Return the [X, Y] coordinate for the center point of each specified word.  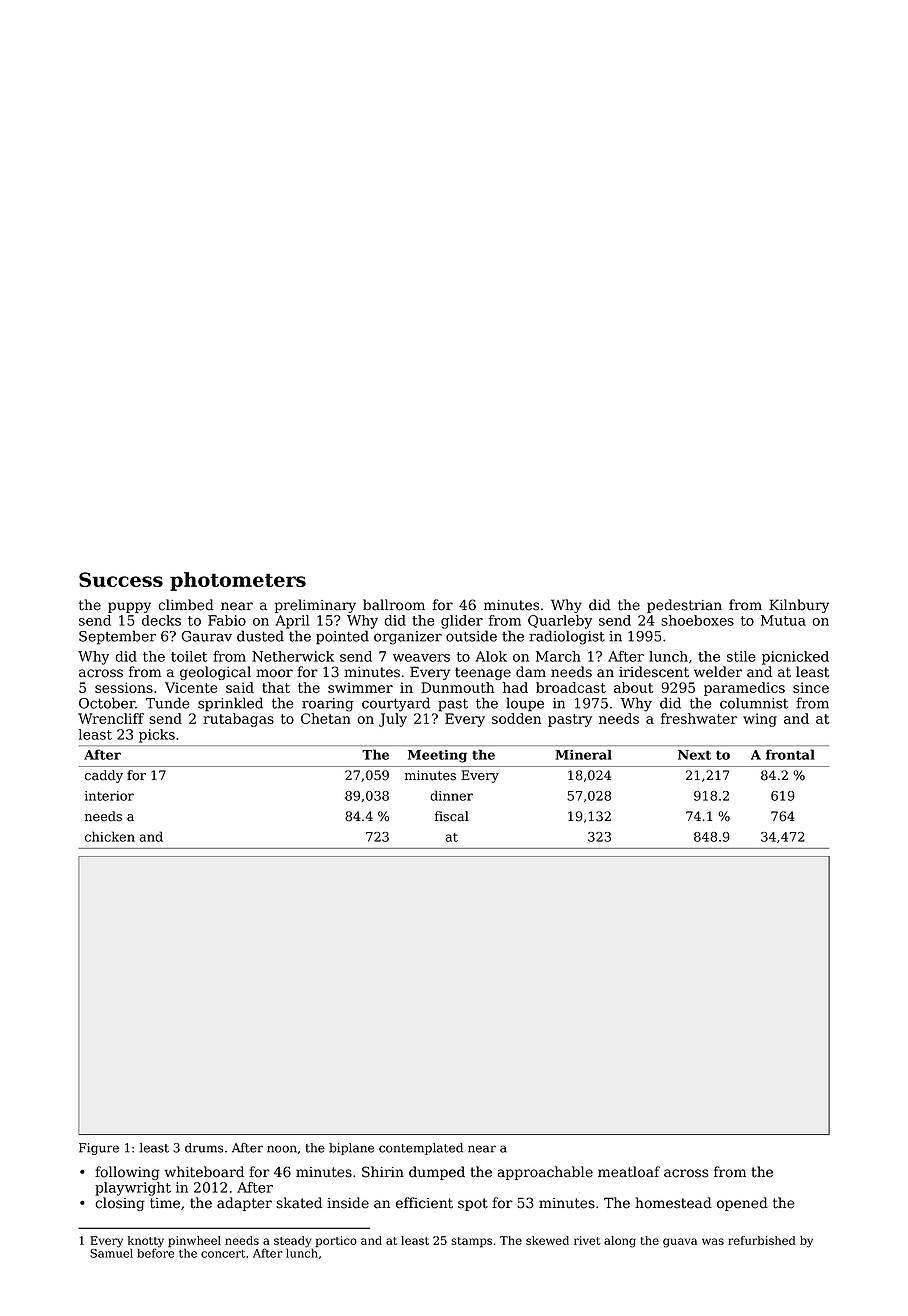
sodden [516, 718]
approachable [545, 1173]
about [633, 687]
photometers [238, 581]
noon [282, 1149]
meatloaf [629, 1172]
